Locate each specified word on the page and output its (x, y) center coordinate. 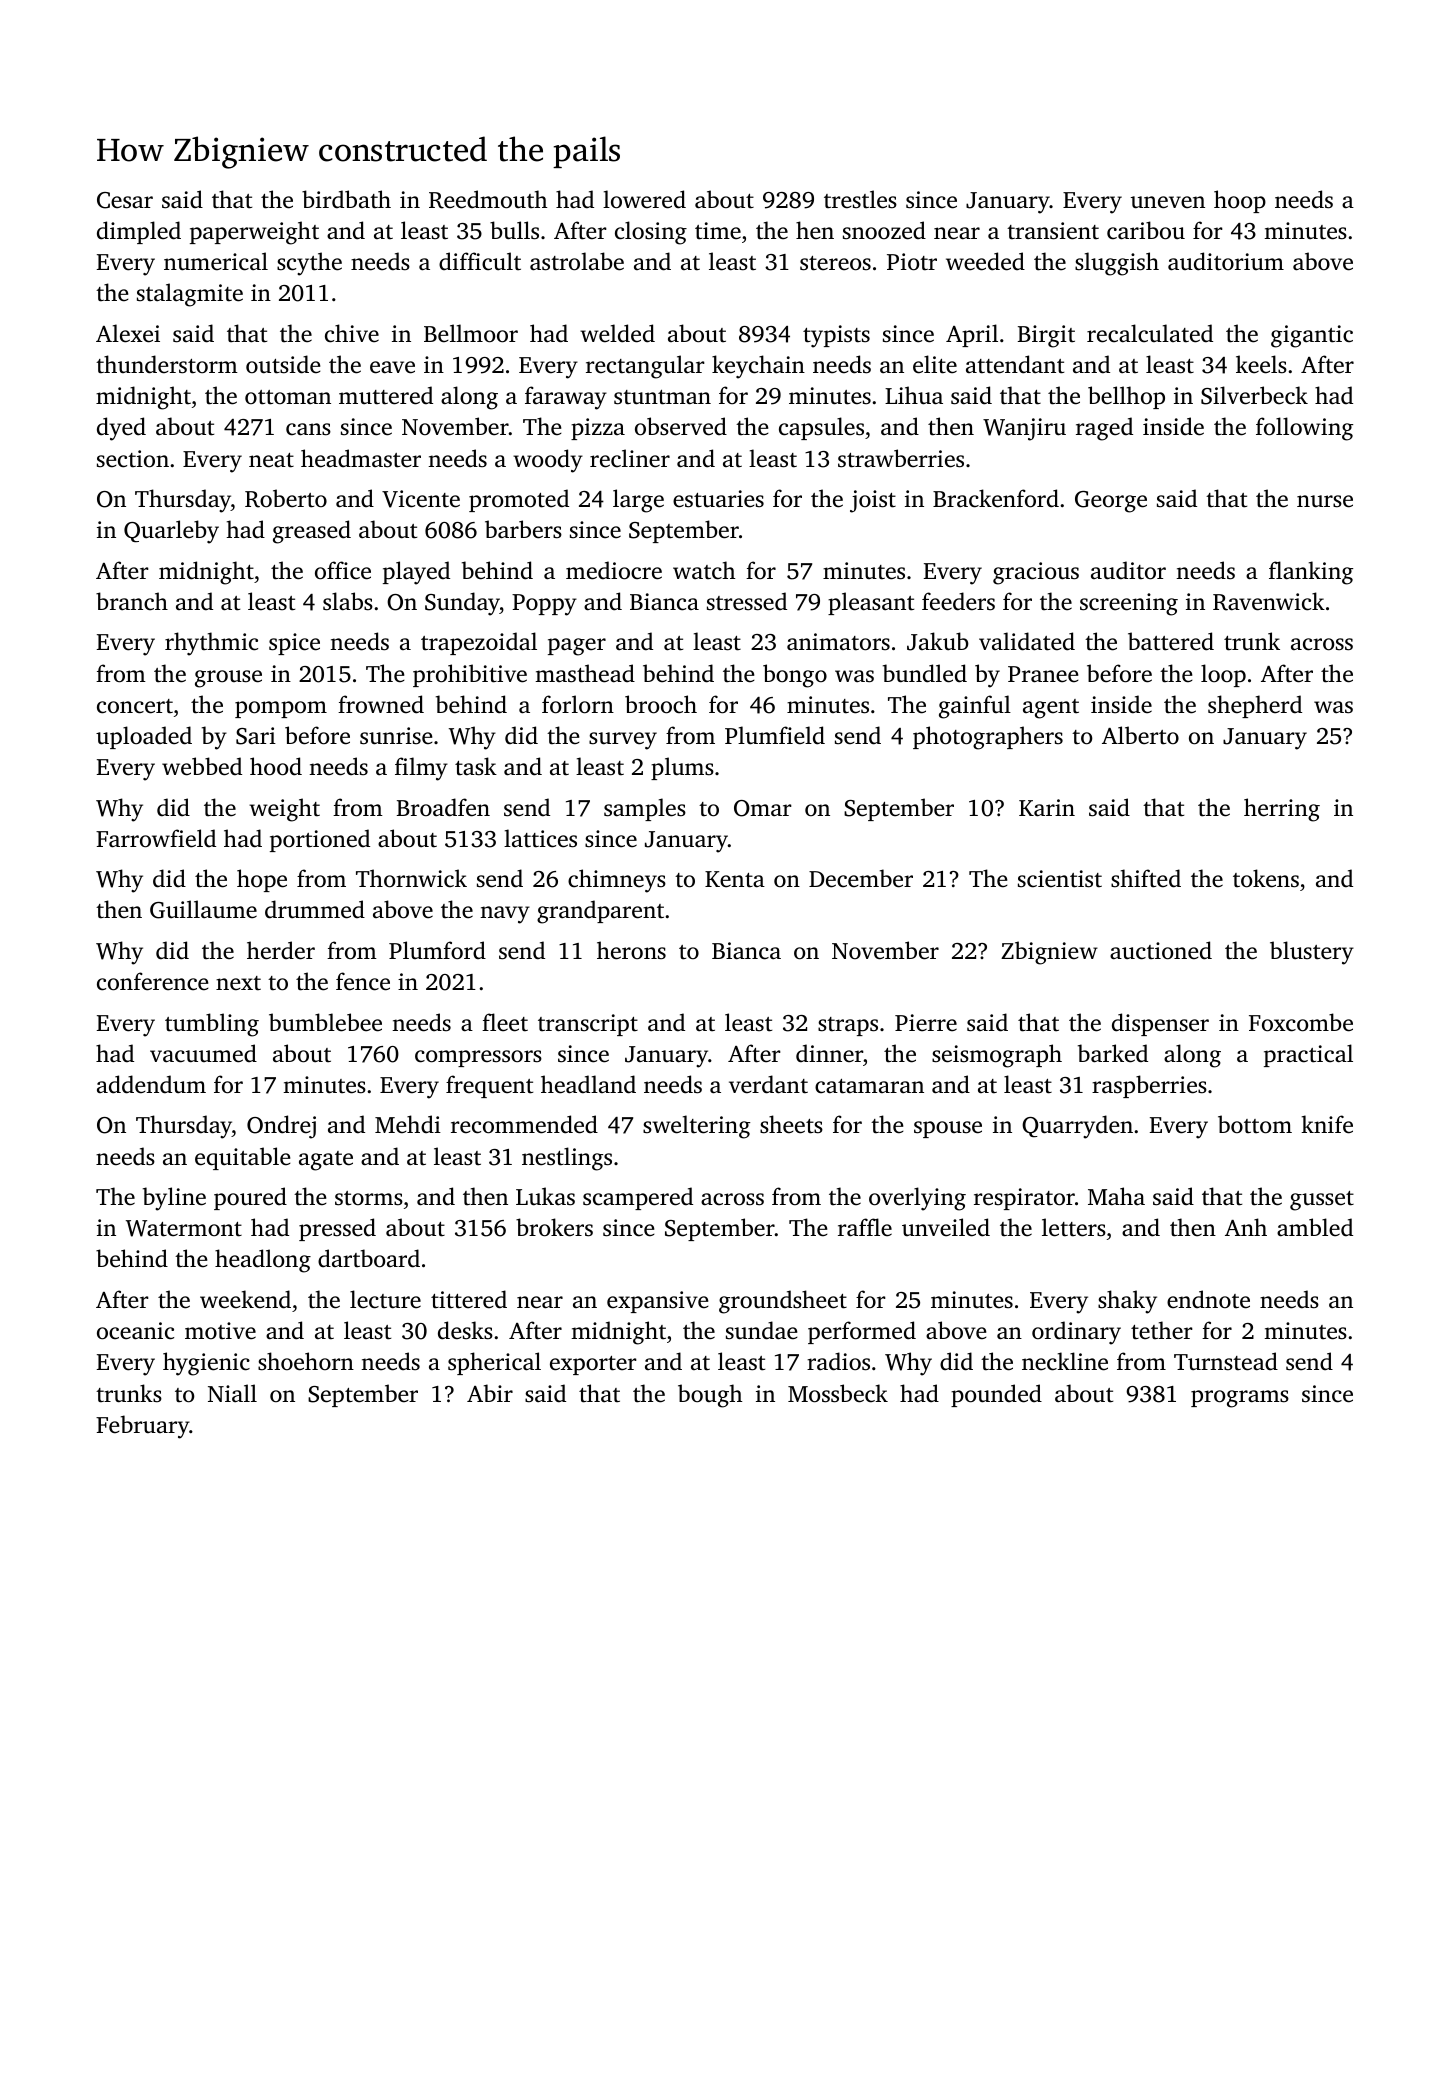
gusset (1322, 1201)
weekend (245, 1299)
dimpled (139, 232)
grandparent (600, 912)
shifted (1146, 878)
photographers (988, 738)
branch (132, 601)
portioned (320, 840)
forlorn (578, 704)
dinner (829, 1053)
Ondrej (281, 1127)
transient (1053, 231)
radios (838, 1361)
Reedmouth (488, 199)
